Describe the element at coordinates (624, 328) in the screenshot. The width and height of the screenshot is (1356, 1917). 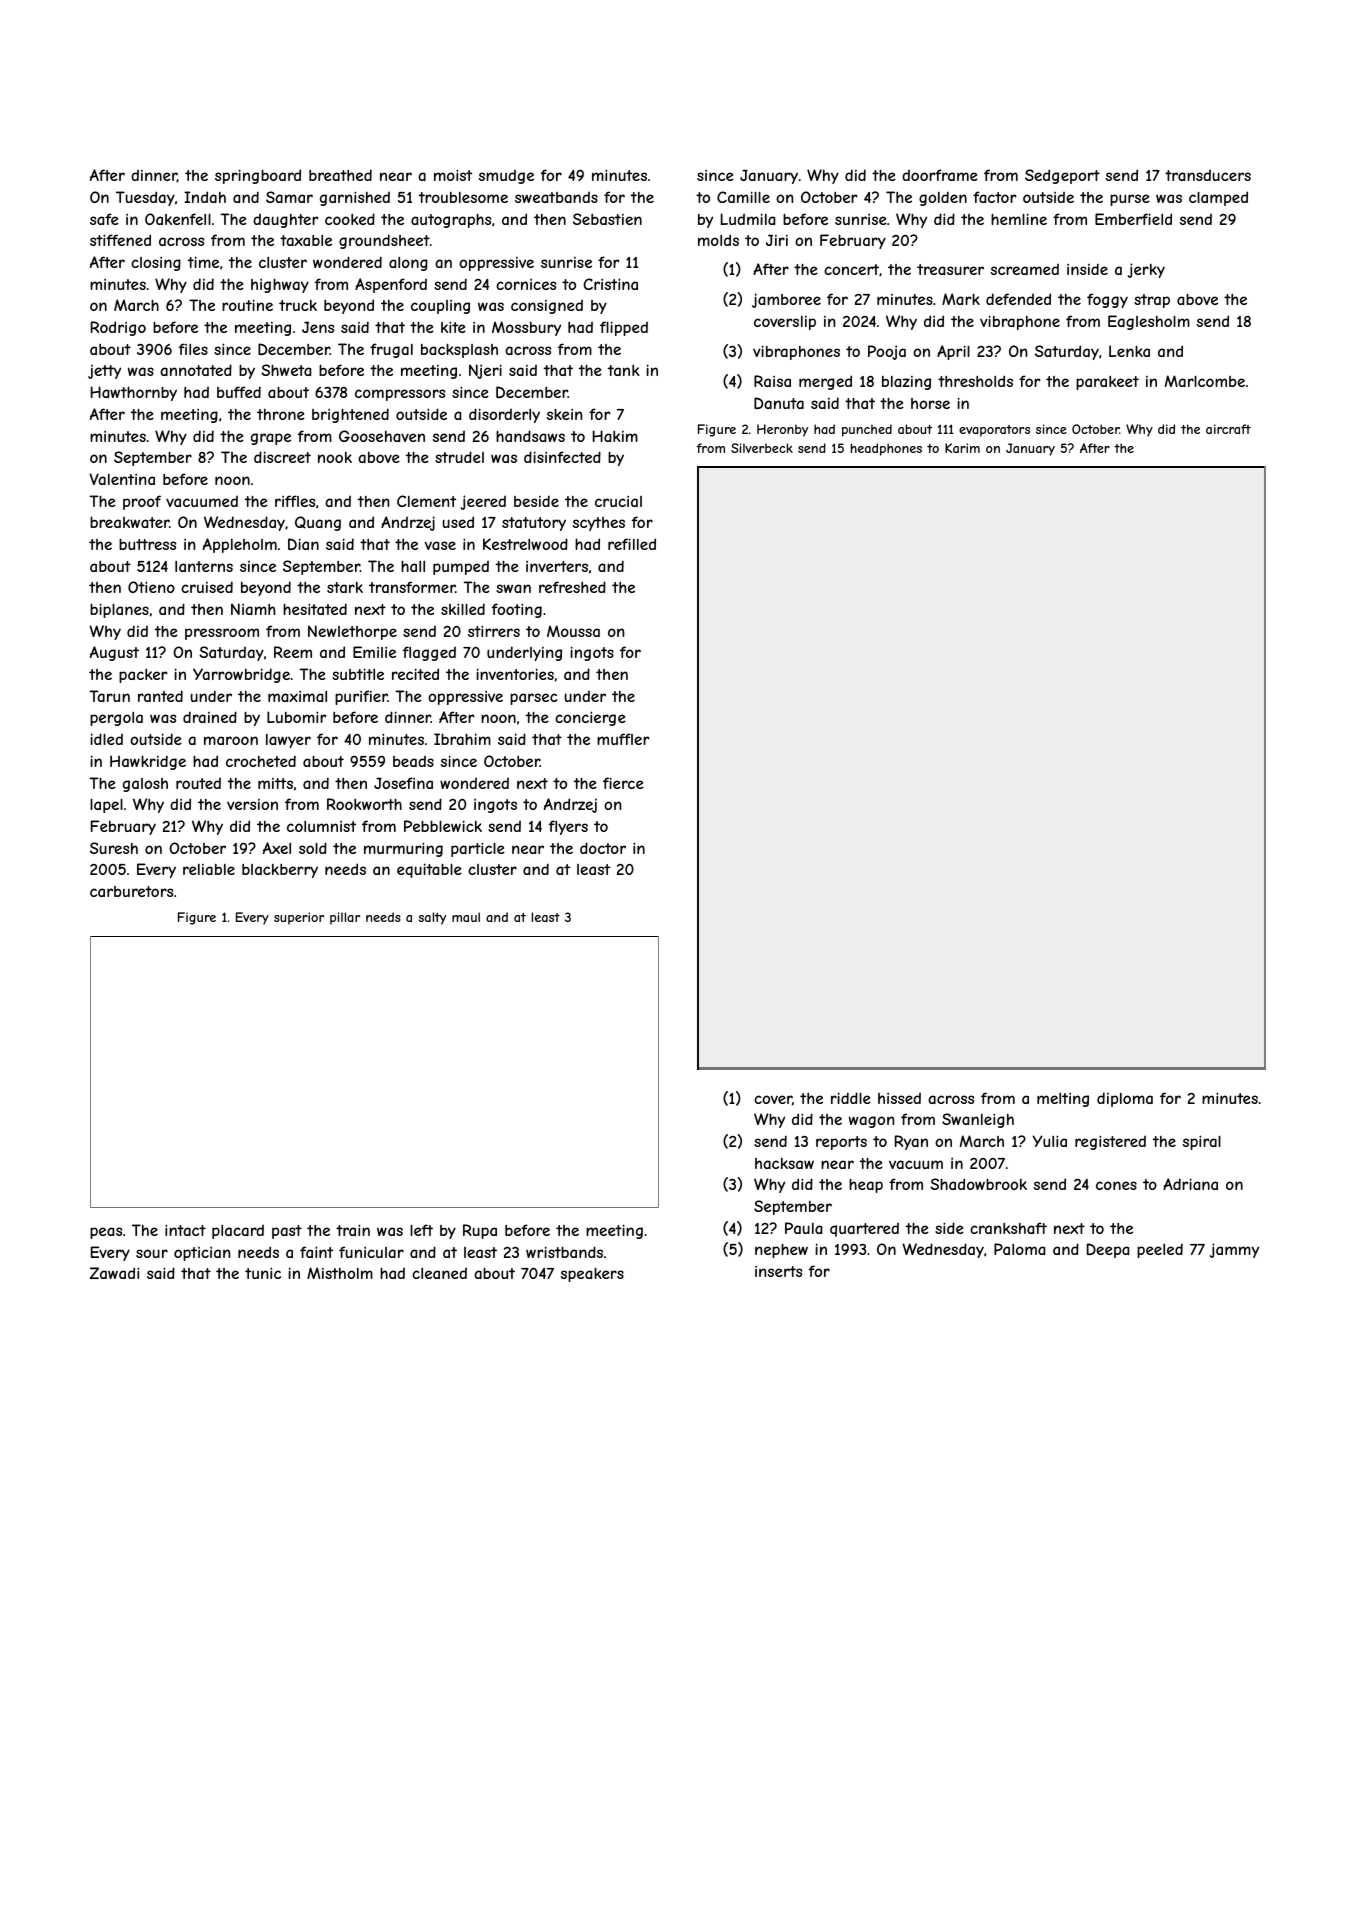
I see `flipped` at that location.
